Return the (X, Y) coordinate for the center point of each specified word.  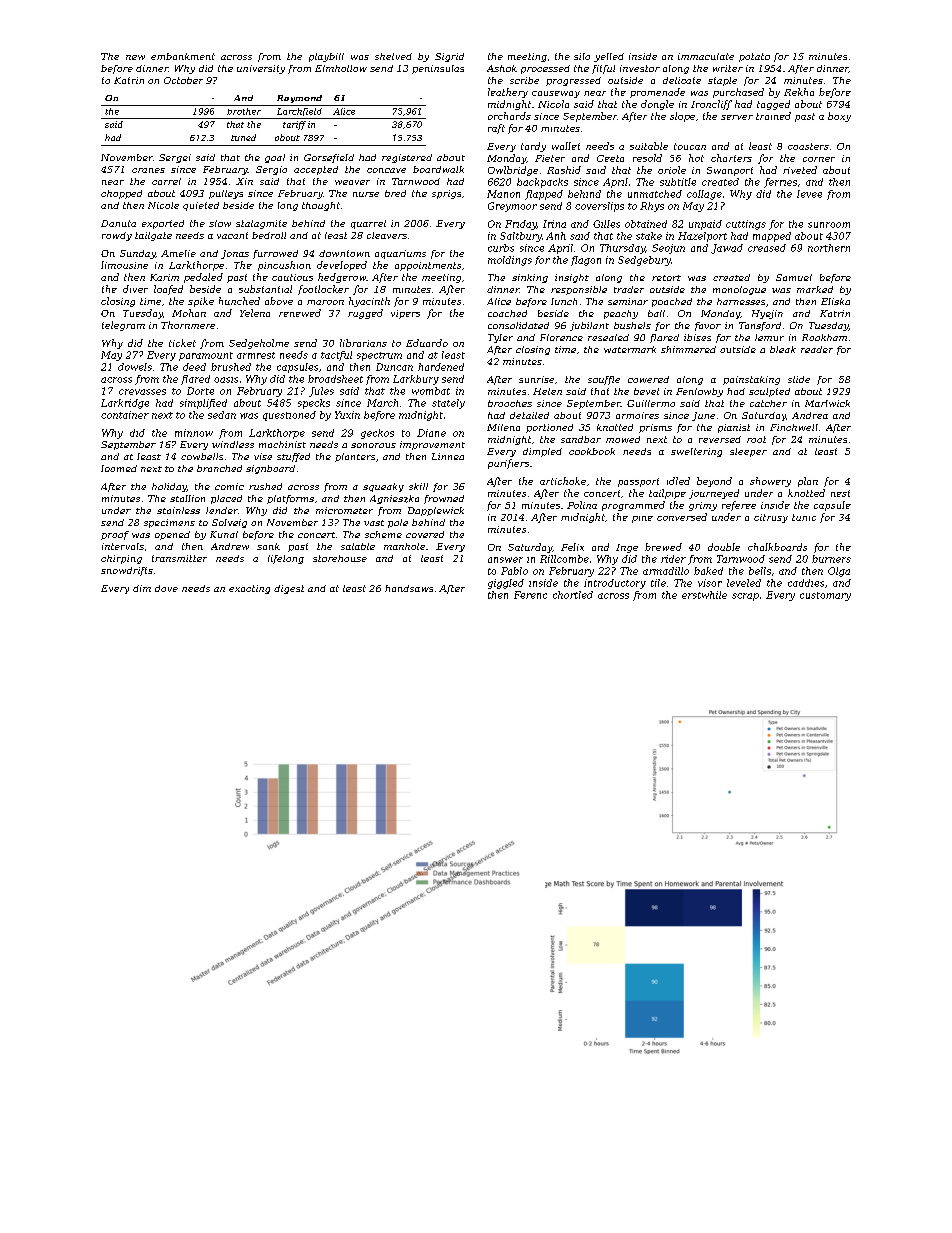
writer (728, 68)
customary (825, 596)
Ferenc (530, 595)
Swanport (730, 171)
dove (166, 588)
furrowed (275, 254)
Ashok (502, 68)
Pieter (550, 158)
